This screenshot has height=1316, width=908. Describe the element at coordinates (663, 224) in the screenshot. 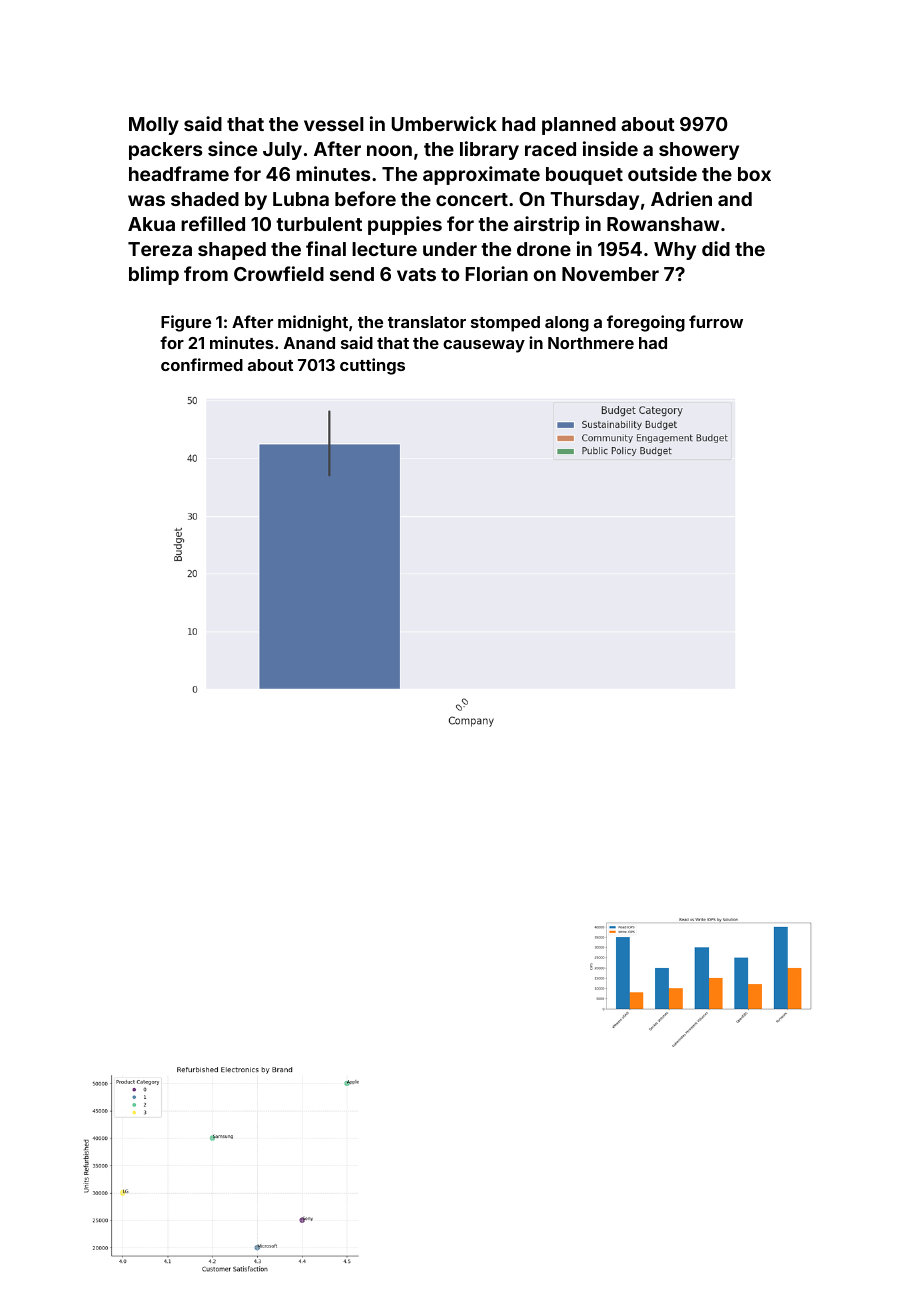

I see `Rowanshaw` at that location.
